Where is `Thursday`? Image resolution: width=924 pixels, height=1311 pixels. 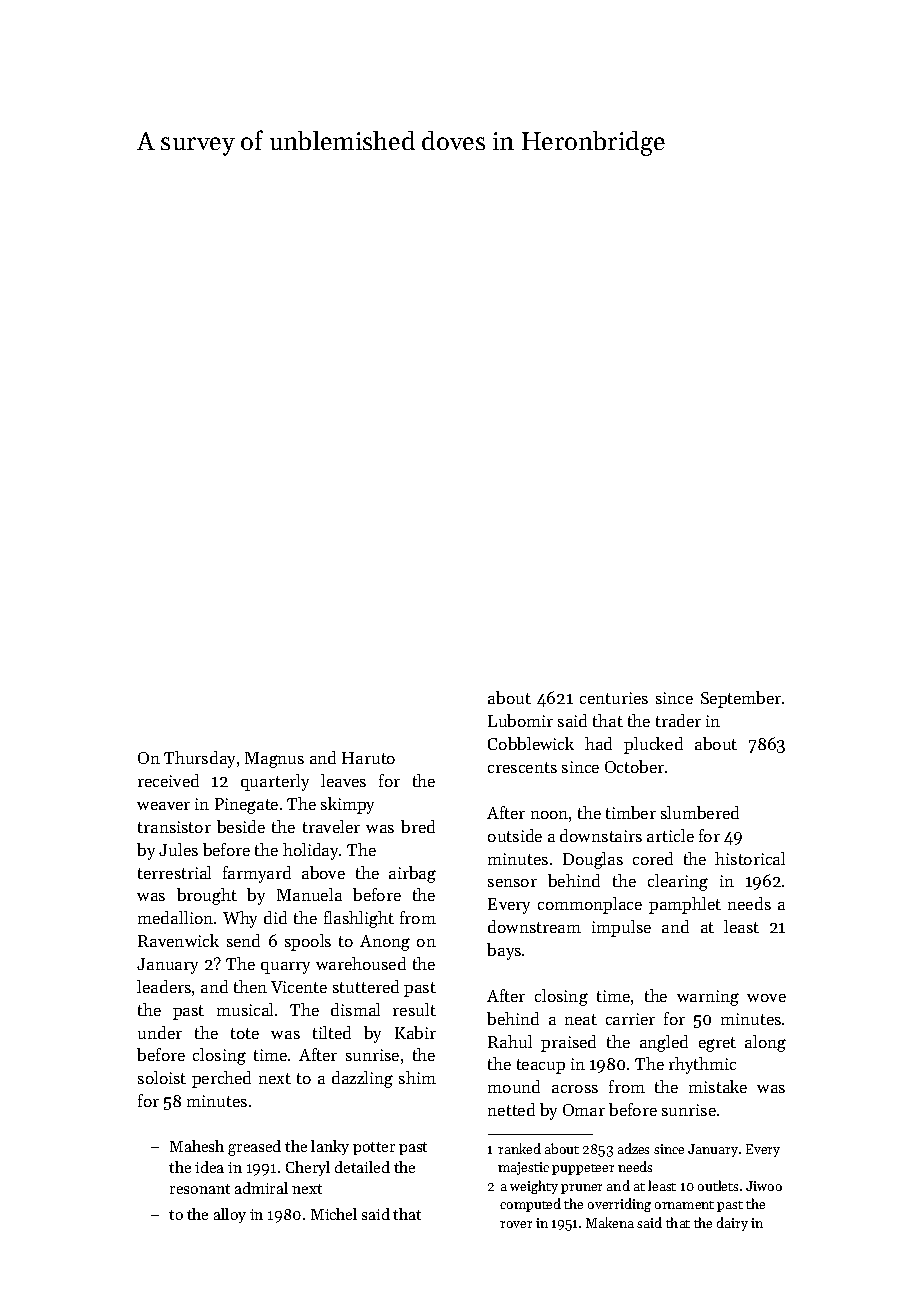 Thursday is located at coordinates (199, 759).
